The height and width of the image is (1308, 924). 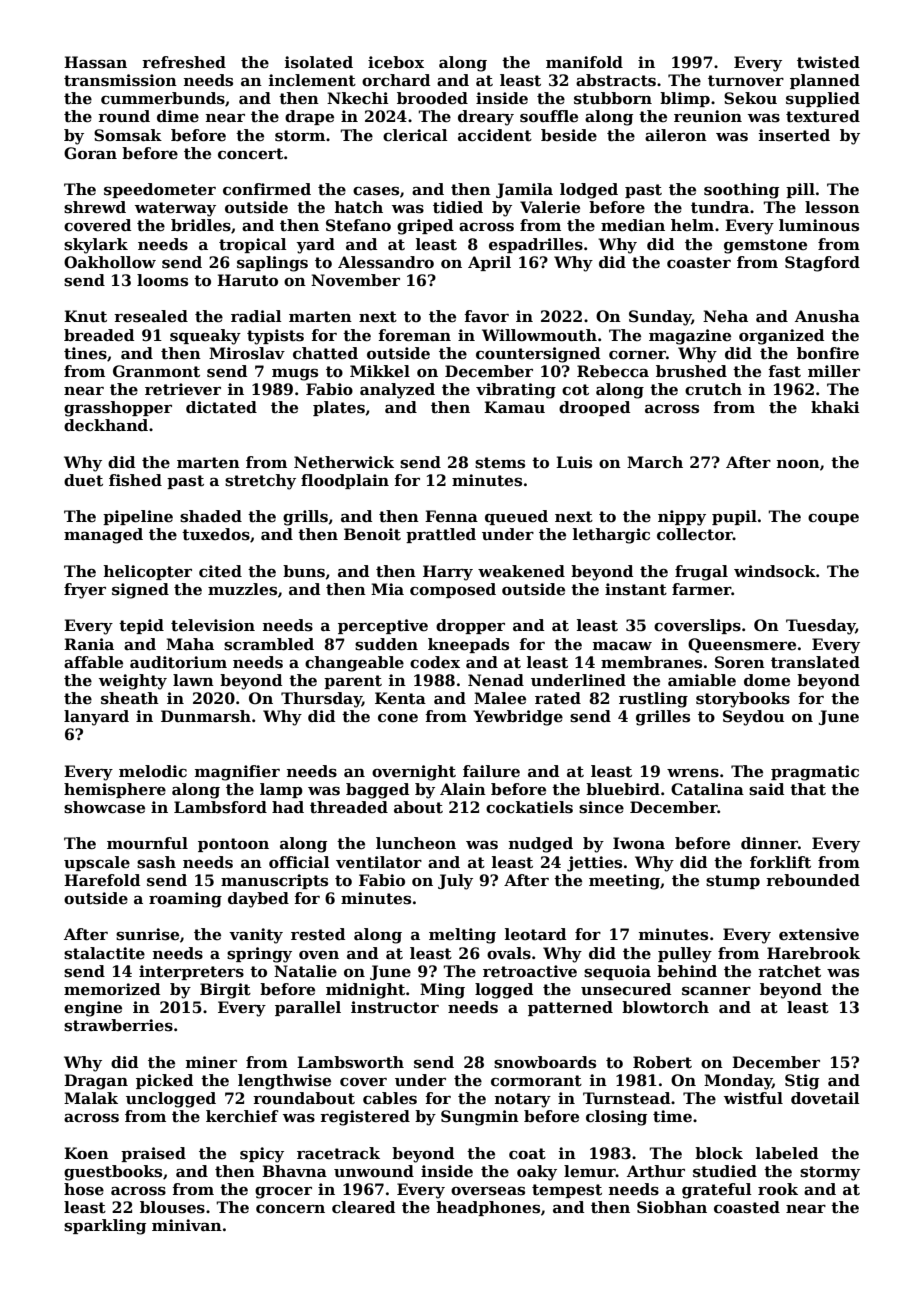 I want to click on Stagford, so click(x=822, y=264).
